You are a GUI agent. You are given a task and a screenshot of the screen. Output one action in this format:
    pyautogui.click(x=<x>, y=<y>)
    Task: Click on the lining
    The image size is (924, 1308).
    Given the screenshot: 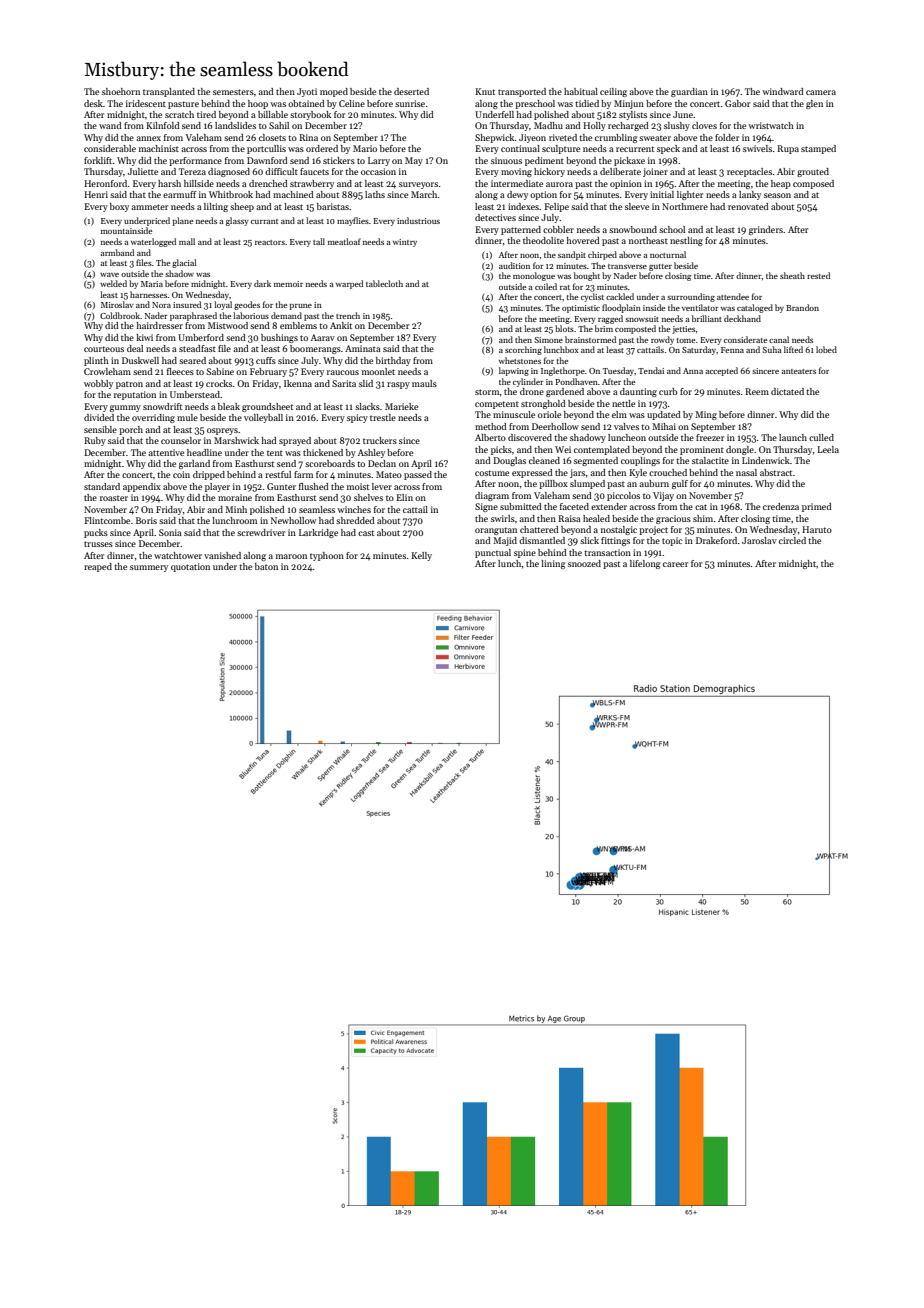 What is the action you would take?
    pyautogui.click(x=553, y=564)
